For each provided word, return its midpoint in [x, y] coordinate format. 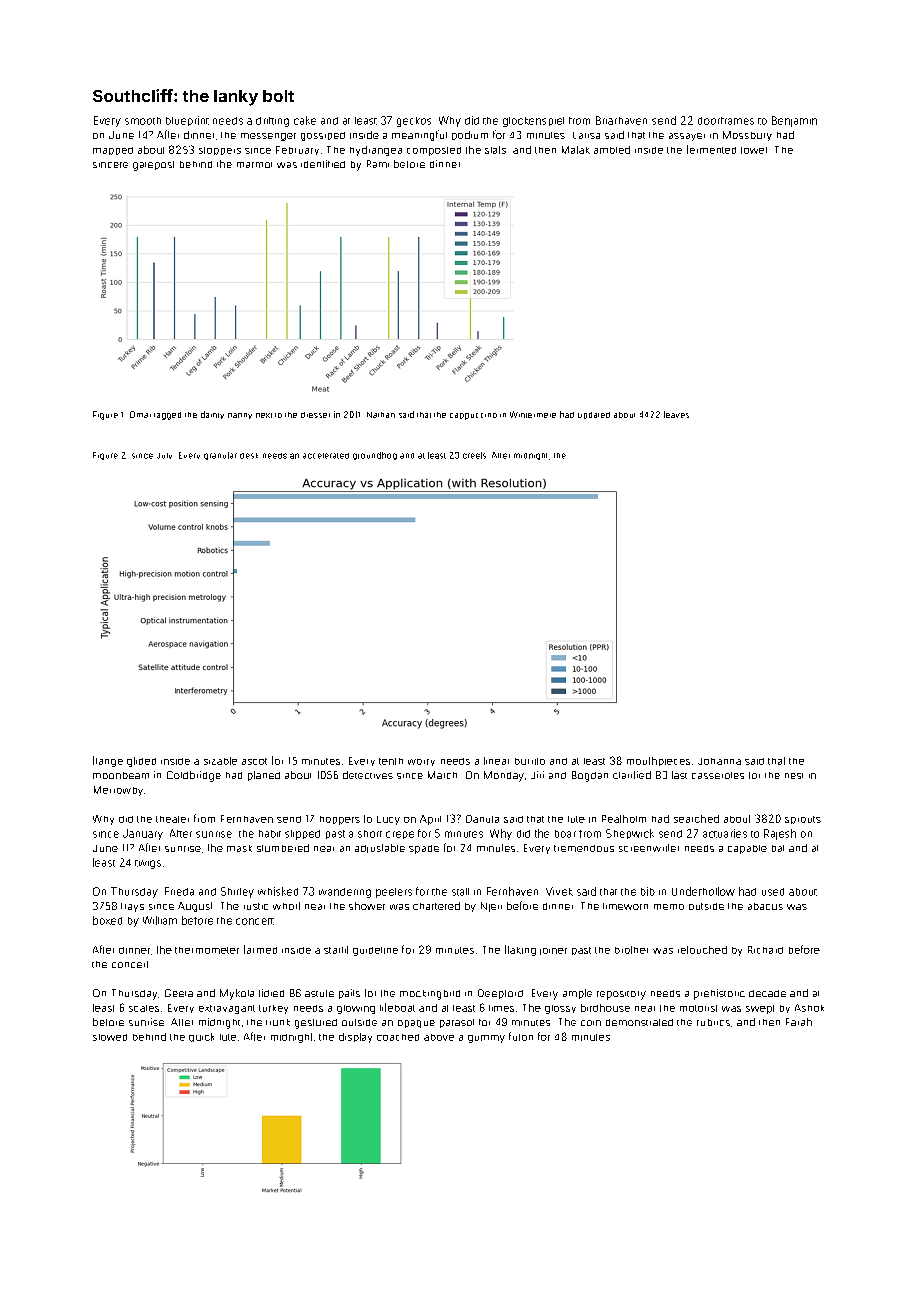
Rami [378, 164]
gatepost [153, 166]
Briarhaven [621, 120]
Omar [140, 414]
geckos [414, 122]
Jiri [537, 775]
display [355, 1038]
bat [778, 848]
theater [172, 819]
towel [754, 150]
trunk [278, 1022]
